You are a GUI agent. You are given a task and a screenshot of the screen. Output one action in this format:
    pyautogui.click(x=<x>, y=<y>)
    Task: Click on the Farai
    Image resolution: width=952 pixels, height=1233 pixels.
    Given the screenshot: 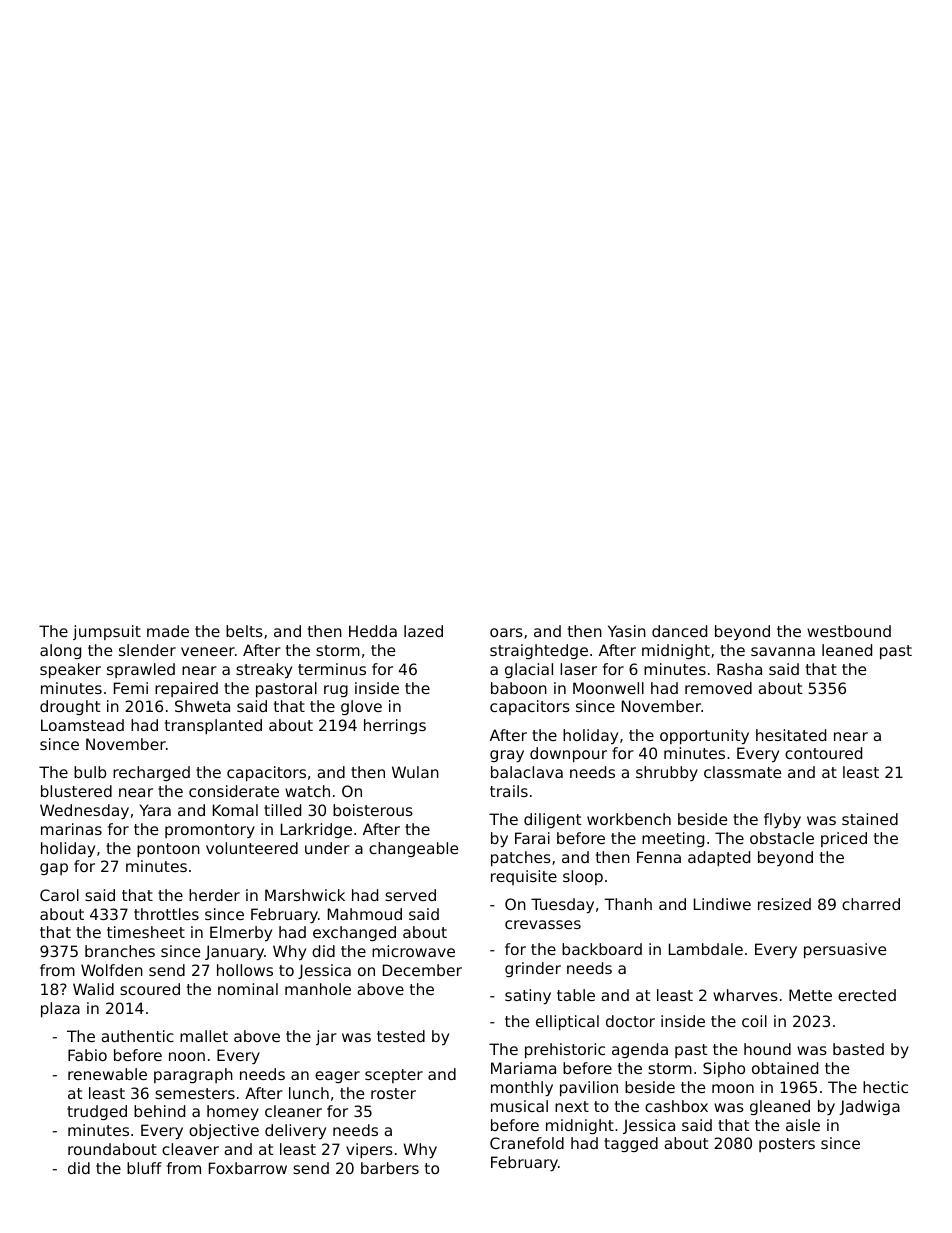 What is the action you would take?
    pyautogui.click(x=532, y=838)
